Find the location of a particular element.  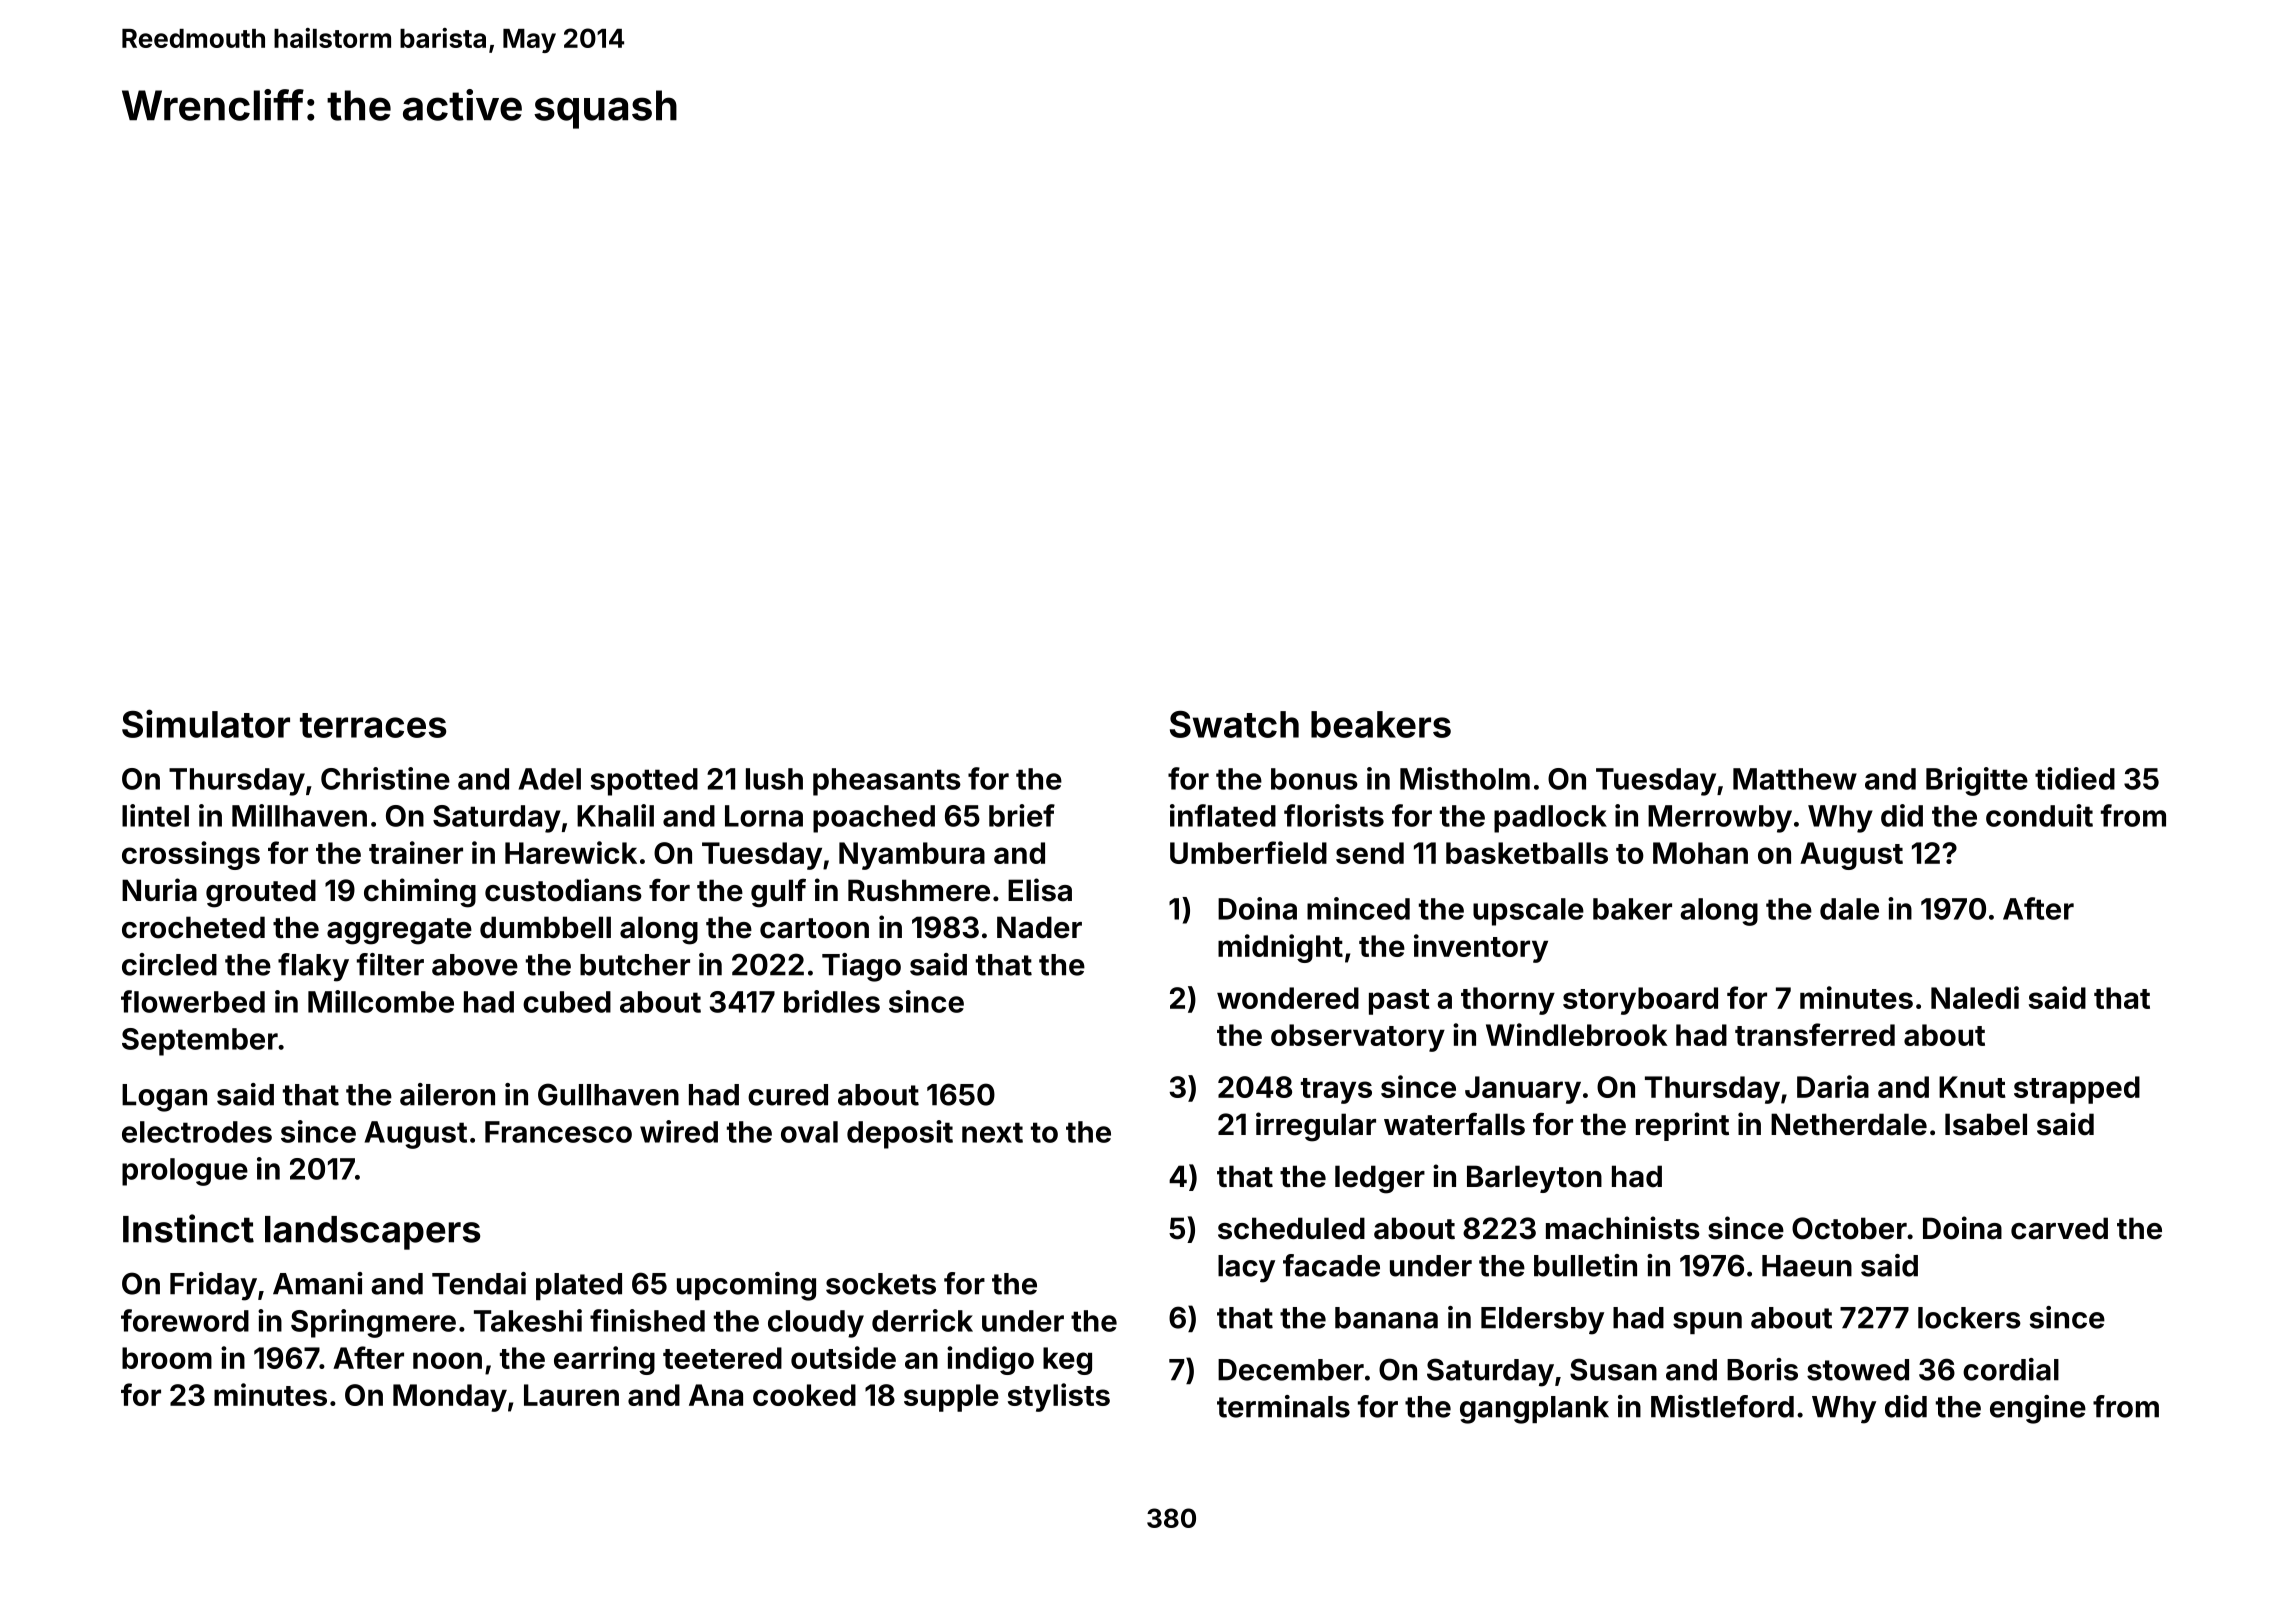

lockers is located at coordinates (1969, 1318).
